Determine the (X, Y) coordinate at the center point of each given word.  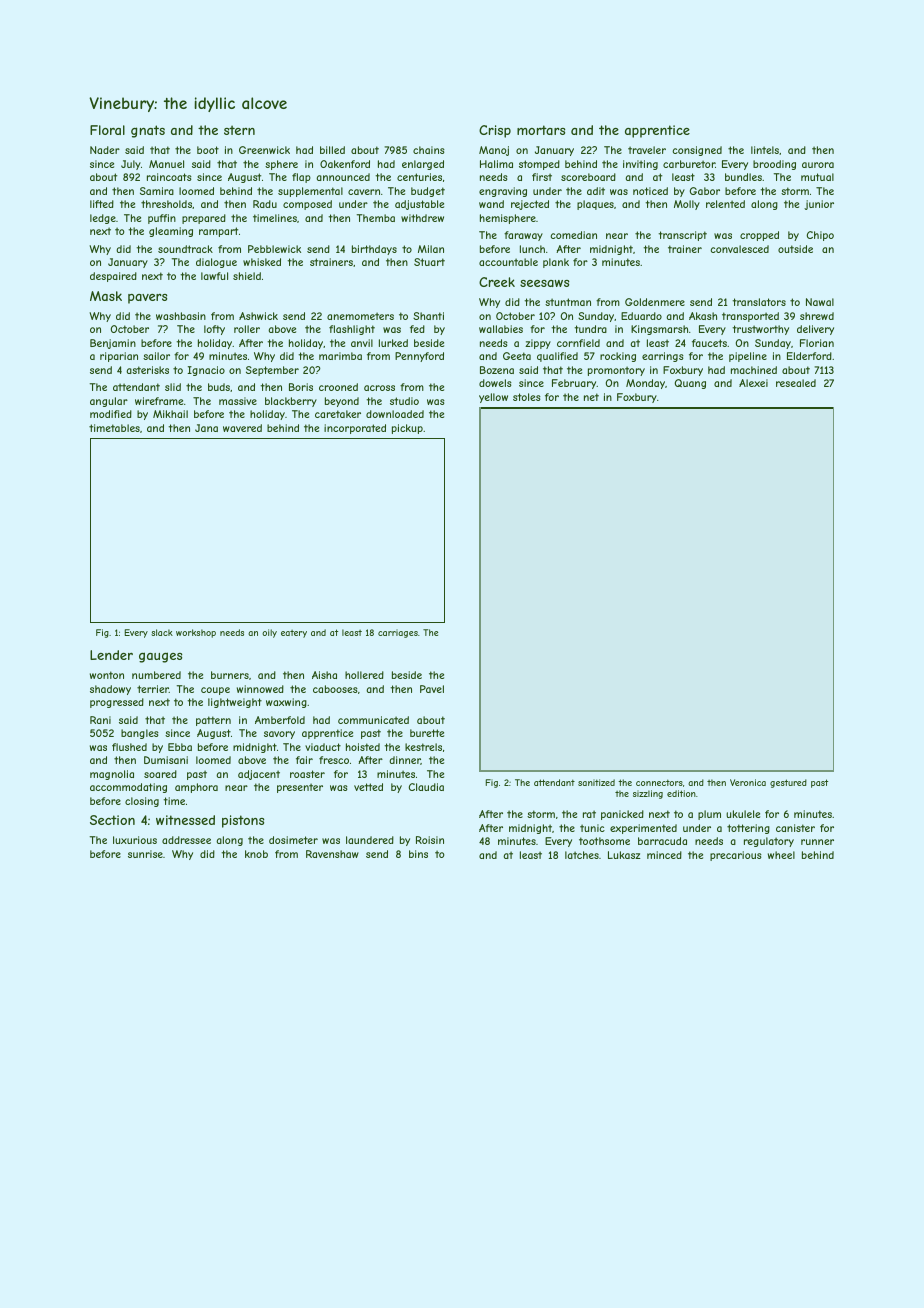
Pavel (432, 689)
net (591, 397)
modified (111, 414)
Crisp (495, 131)
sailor (156, 356)
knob (256, 854)
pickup (407, 429)
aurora (818, 165)
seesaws (544, 283)
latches (582, 855)
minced (664, 855)
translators (759, 302)
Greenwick (264, 150)
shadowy (110, 690)
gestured (788, 783)
